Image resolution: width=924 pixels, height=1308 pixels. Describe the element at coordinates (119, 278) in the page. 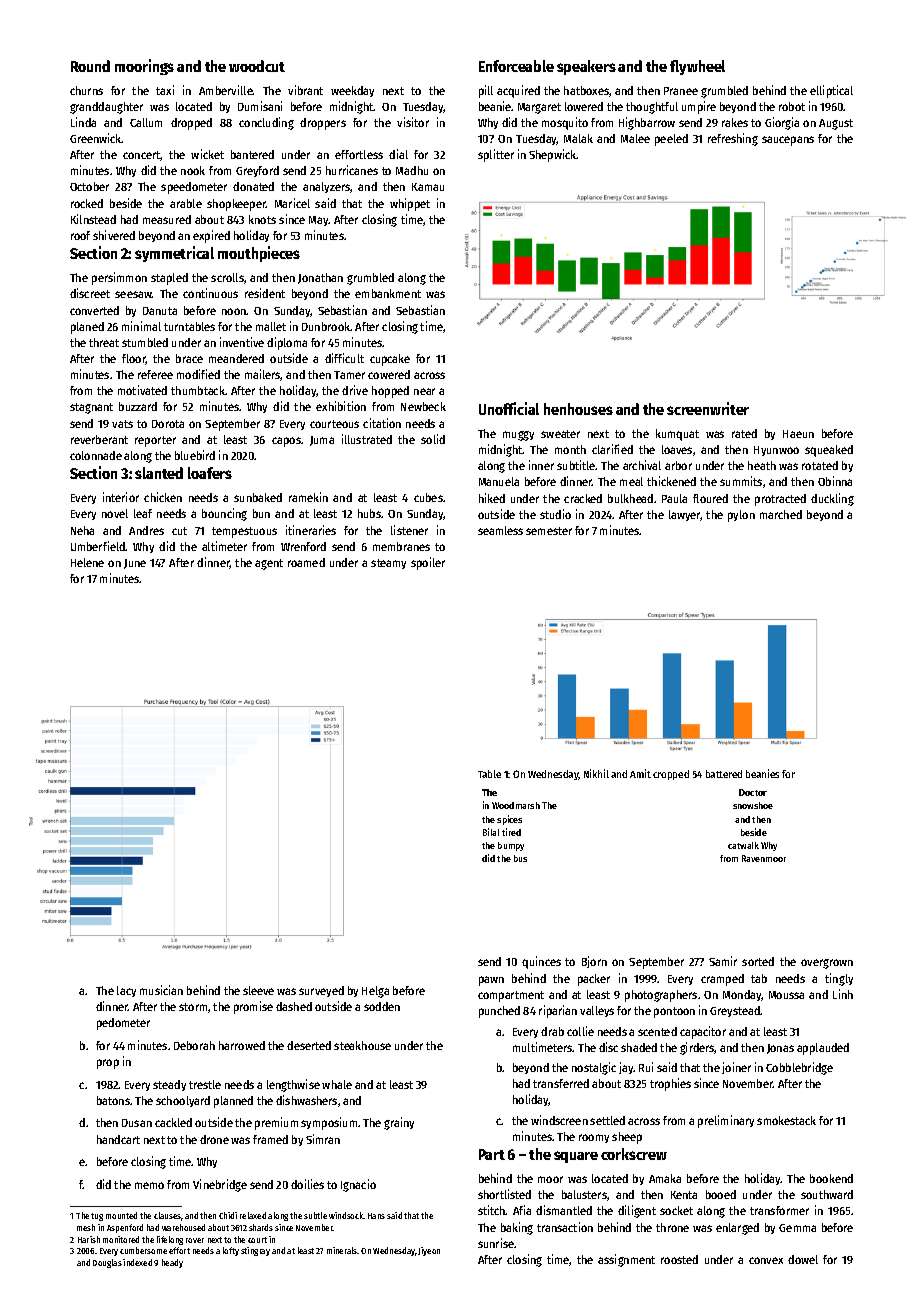

I see `persimmon` at that location.
